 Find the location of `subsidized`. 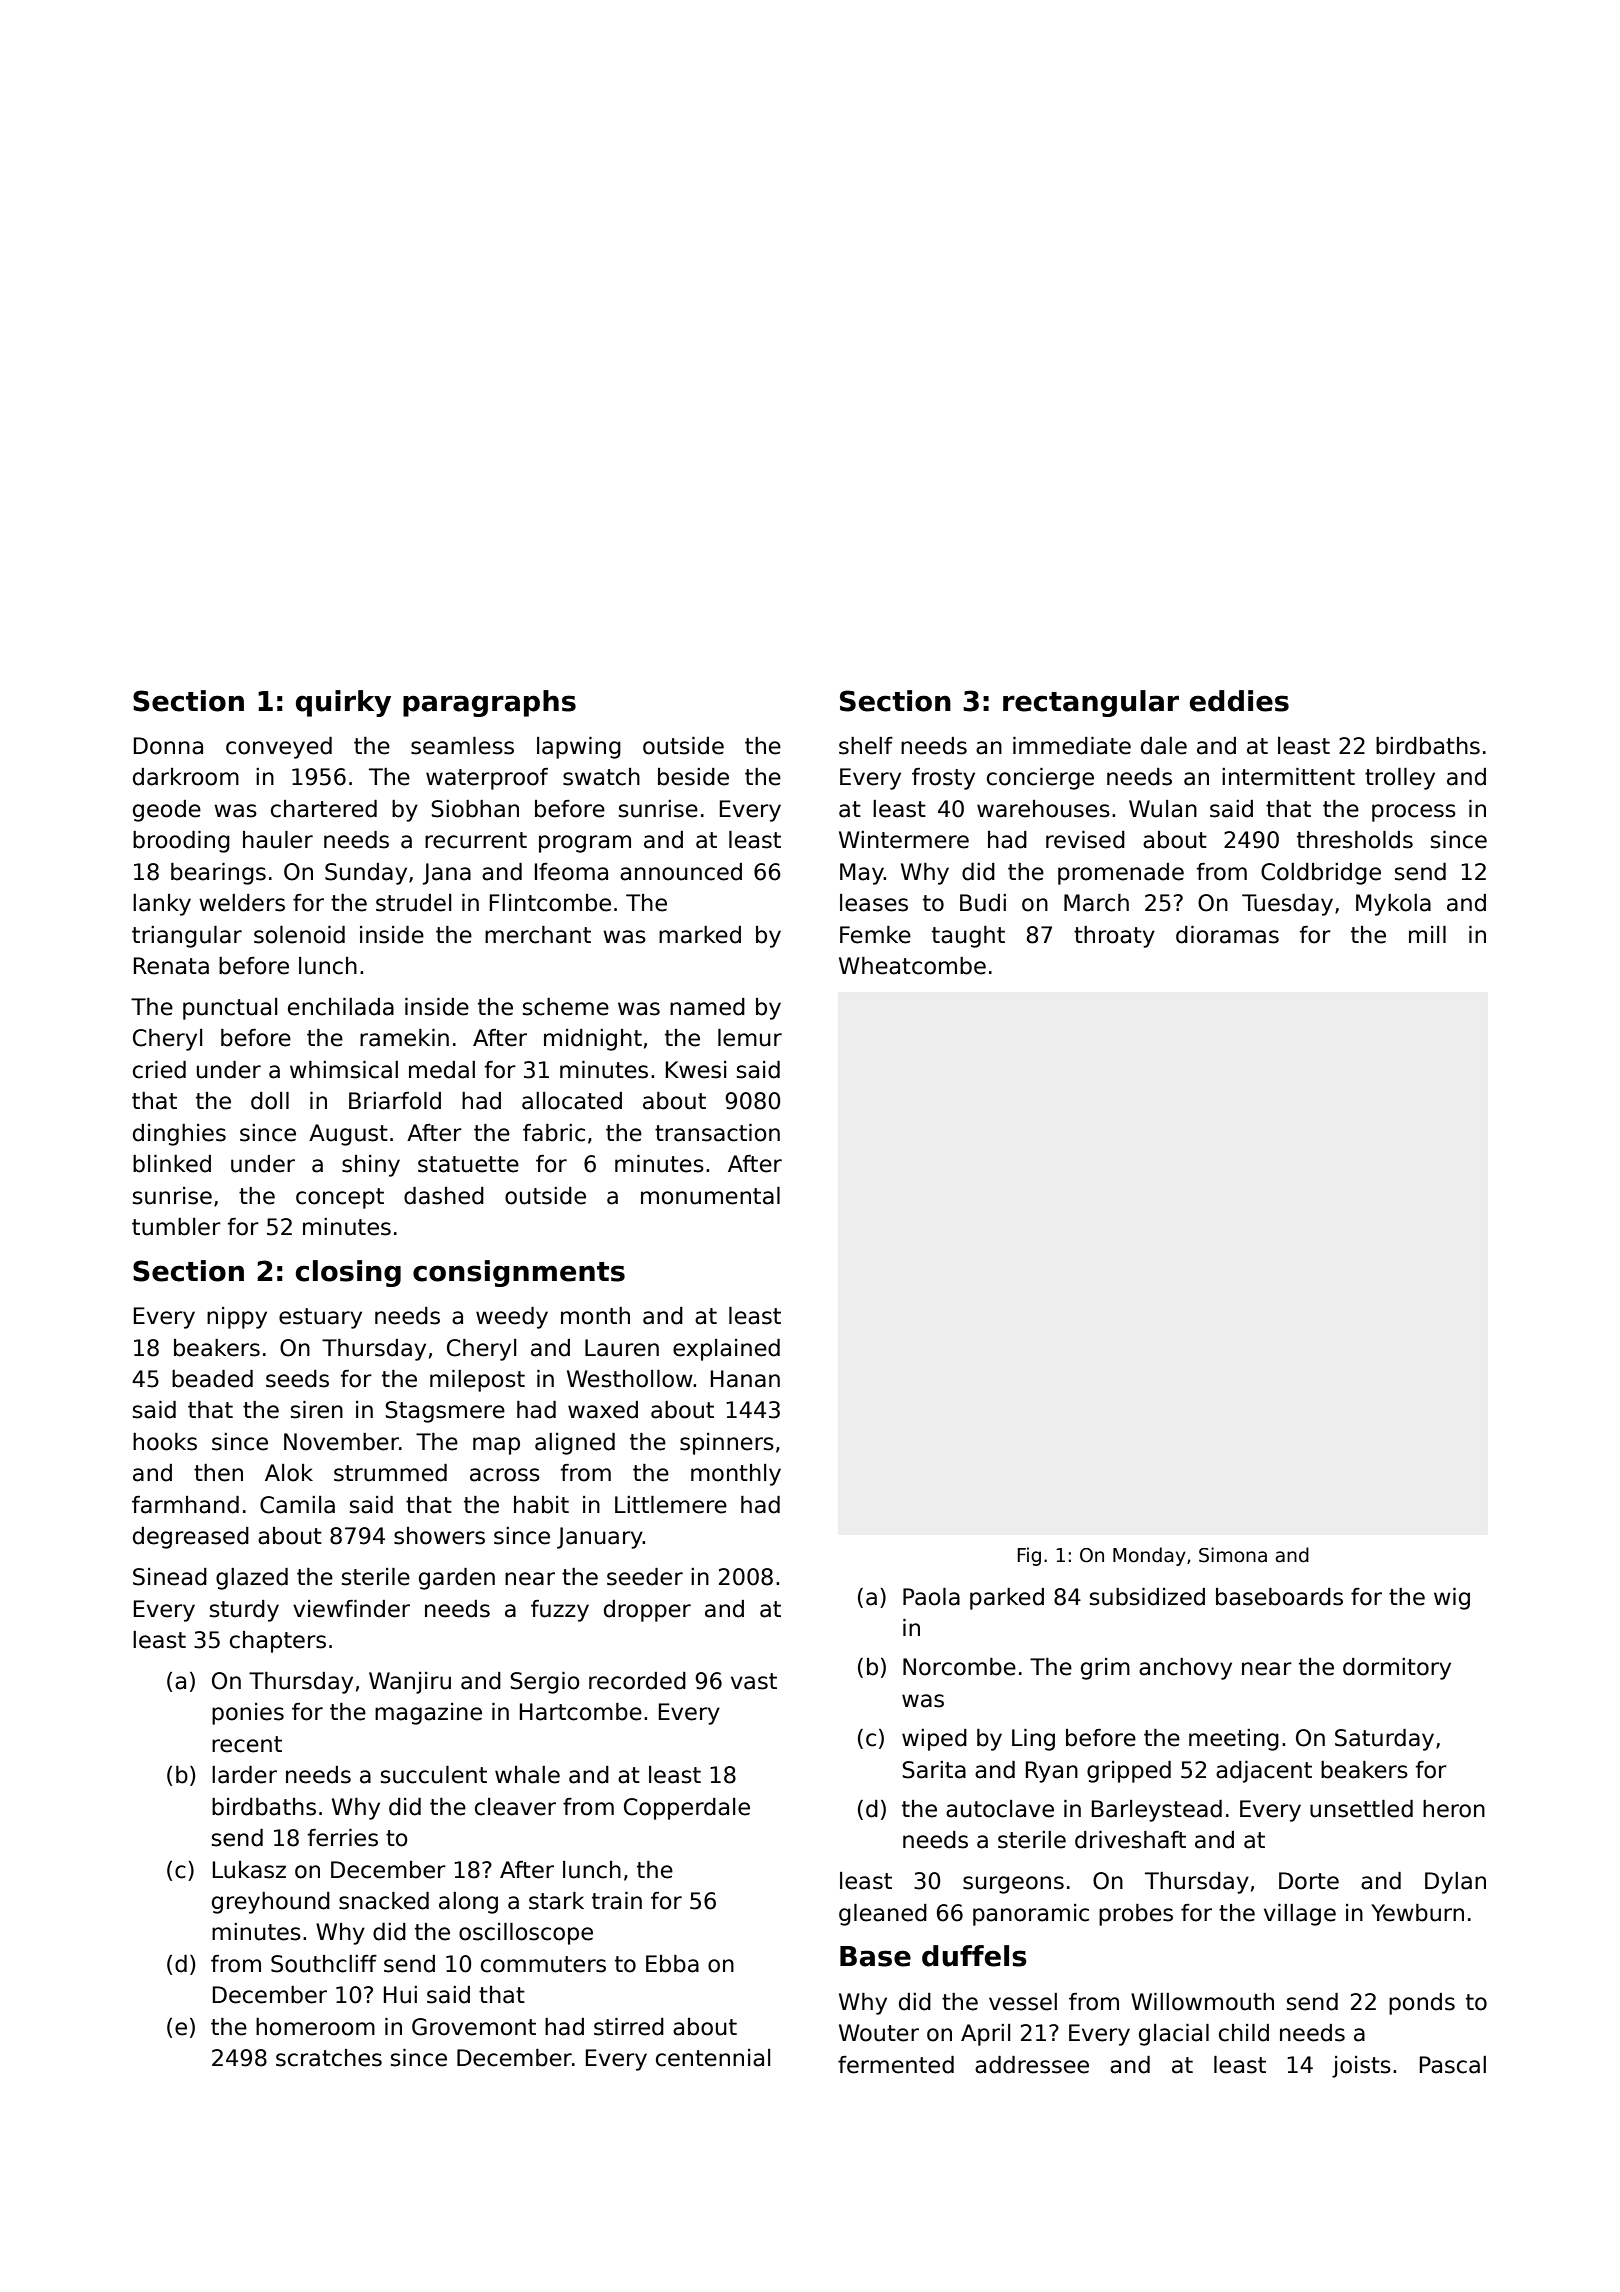

subsidized is located at coordinates (1147, 1597).
